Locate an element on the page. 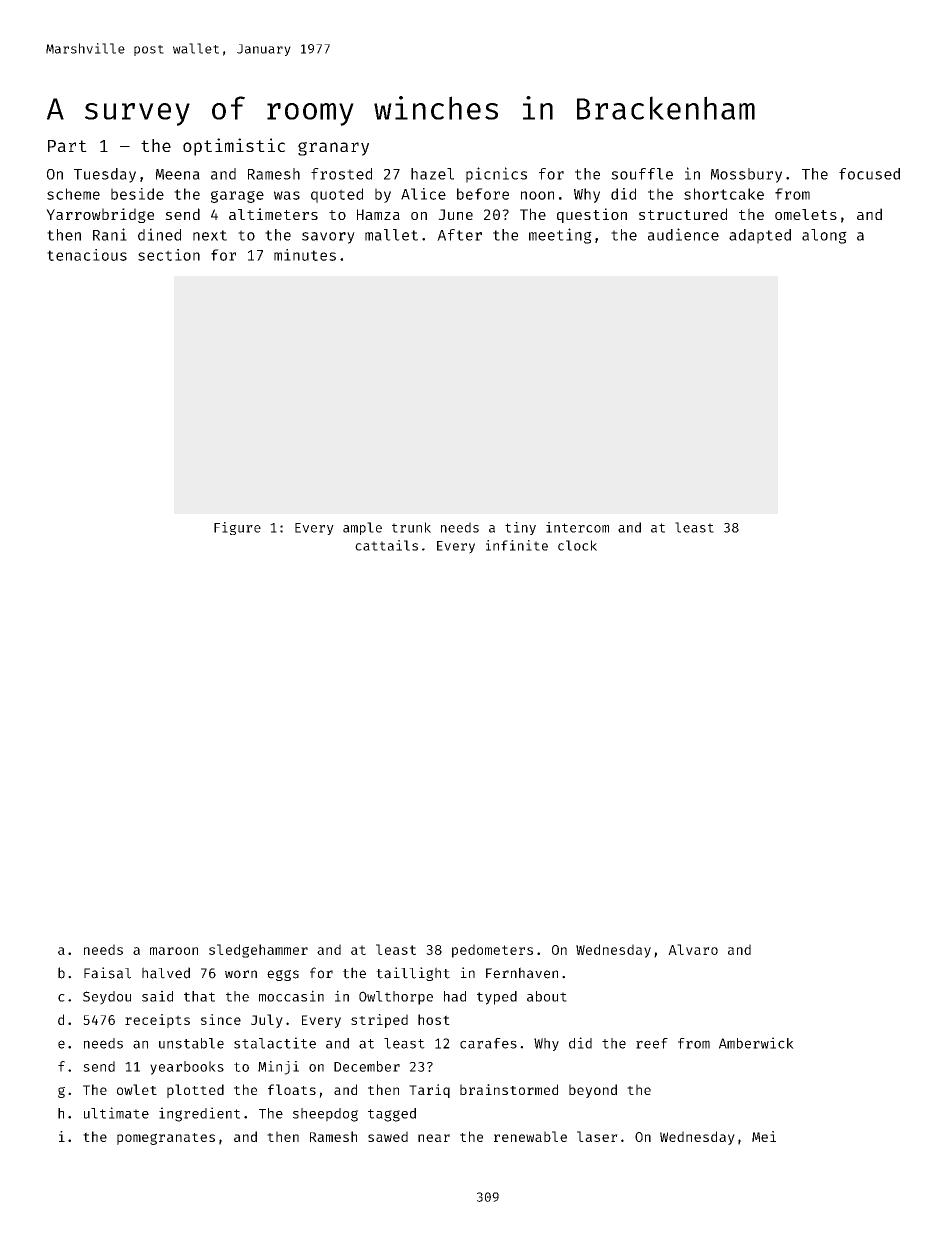 The width and height of the page is (952, 1233). clock is located at coordinates (577, 545).
